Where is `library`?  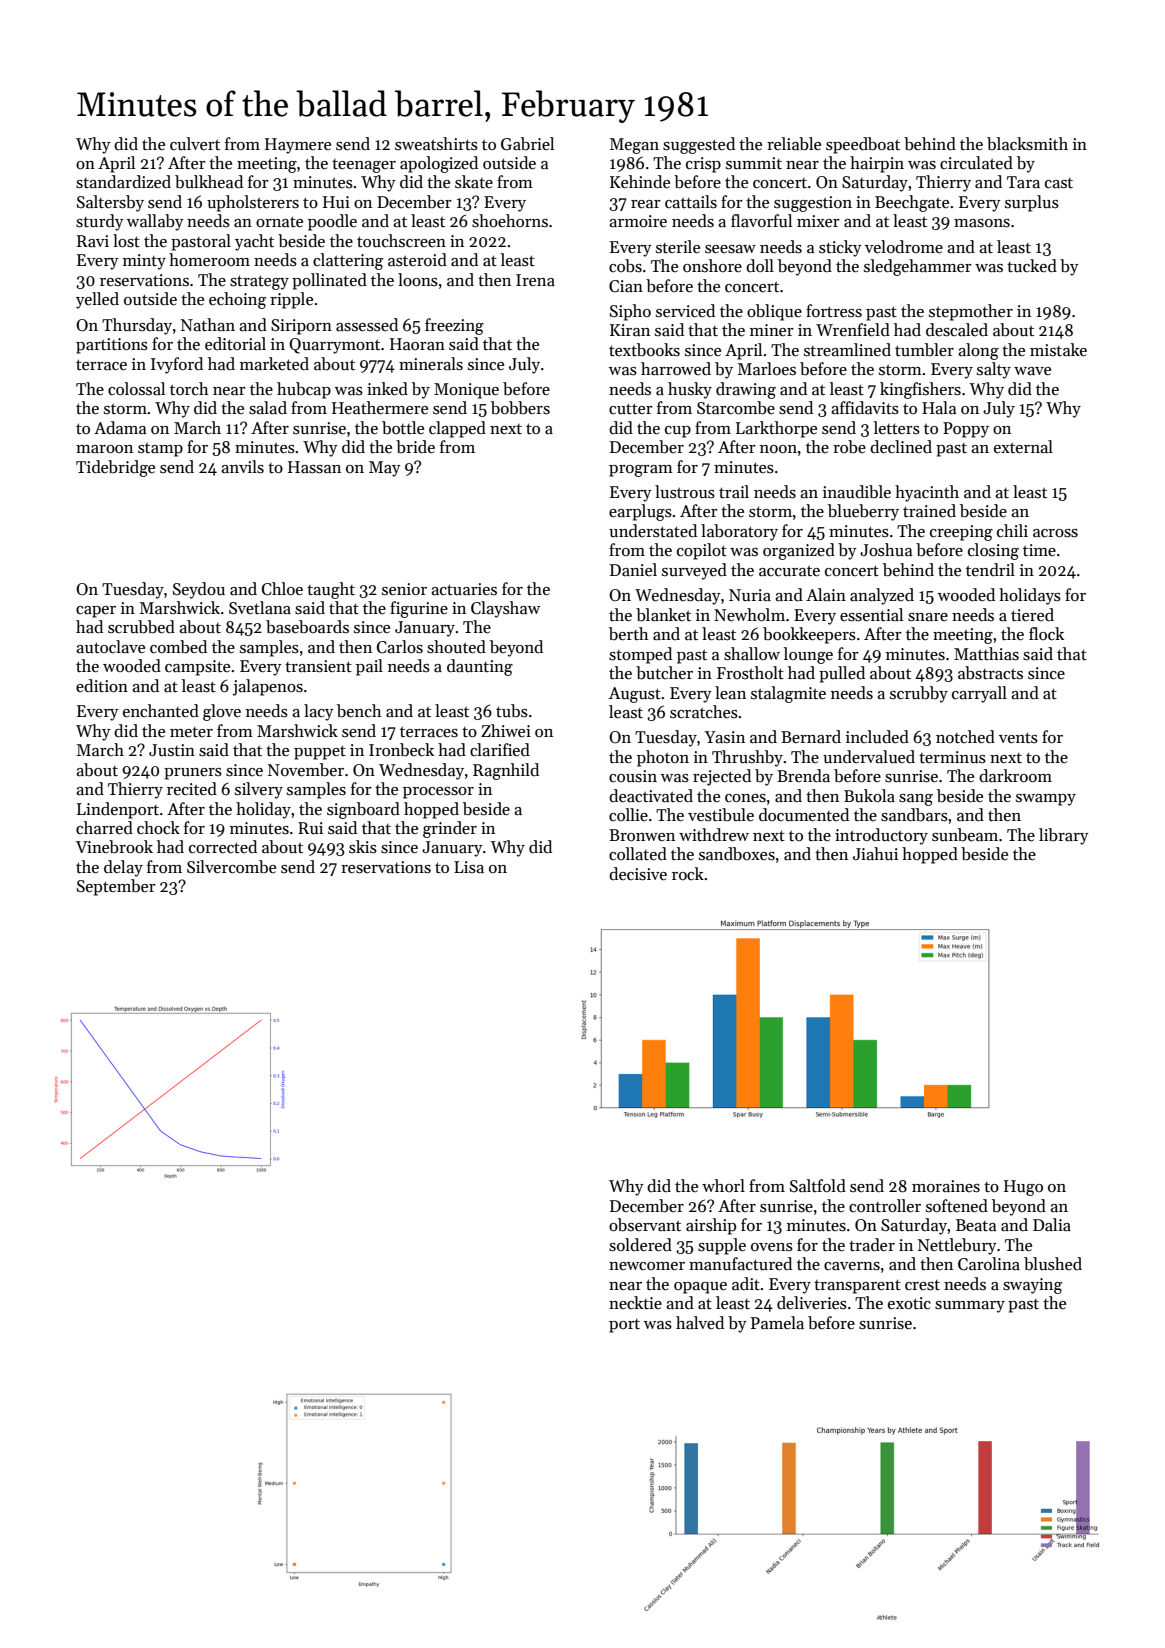
library is located at coordinates (1064, 836).
